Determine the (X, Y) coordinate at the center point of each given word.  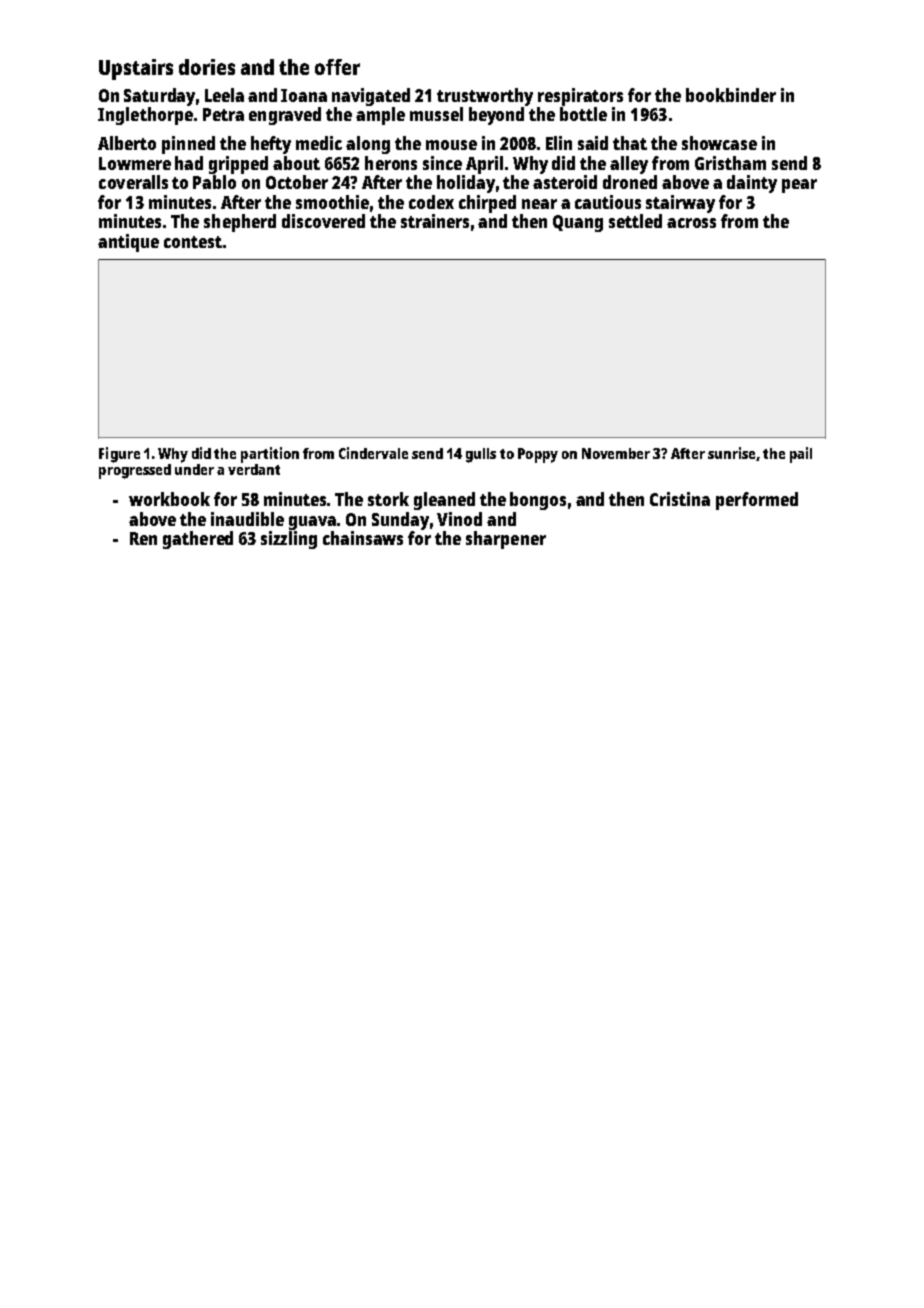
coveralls (133, 182)
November (616, 453)
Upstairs (136, 69)
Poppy (538, 455)
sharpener (506, 540)
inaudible (247, 519)
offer (337, 67)
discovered (323, 221)
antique (128, 243)
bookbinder (731, 95)
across (691, 223)
